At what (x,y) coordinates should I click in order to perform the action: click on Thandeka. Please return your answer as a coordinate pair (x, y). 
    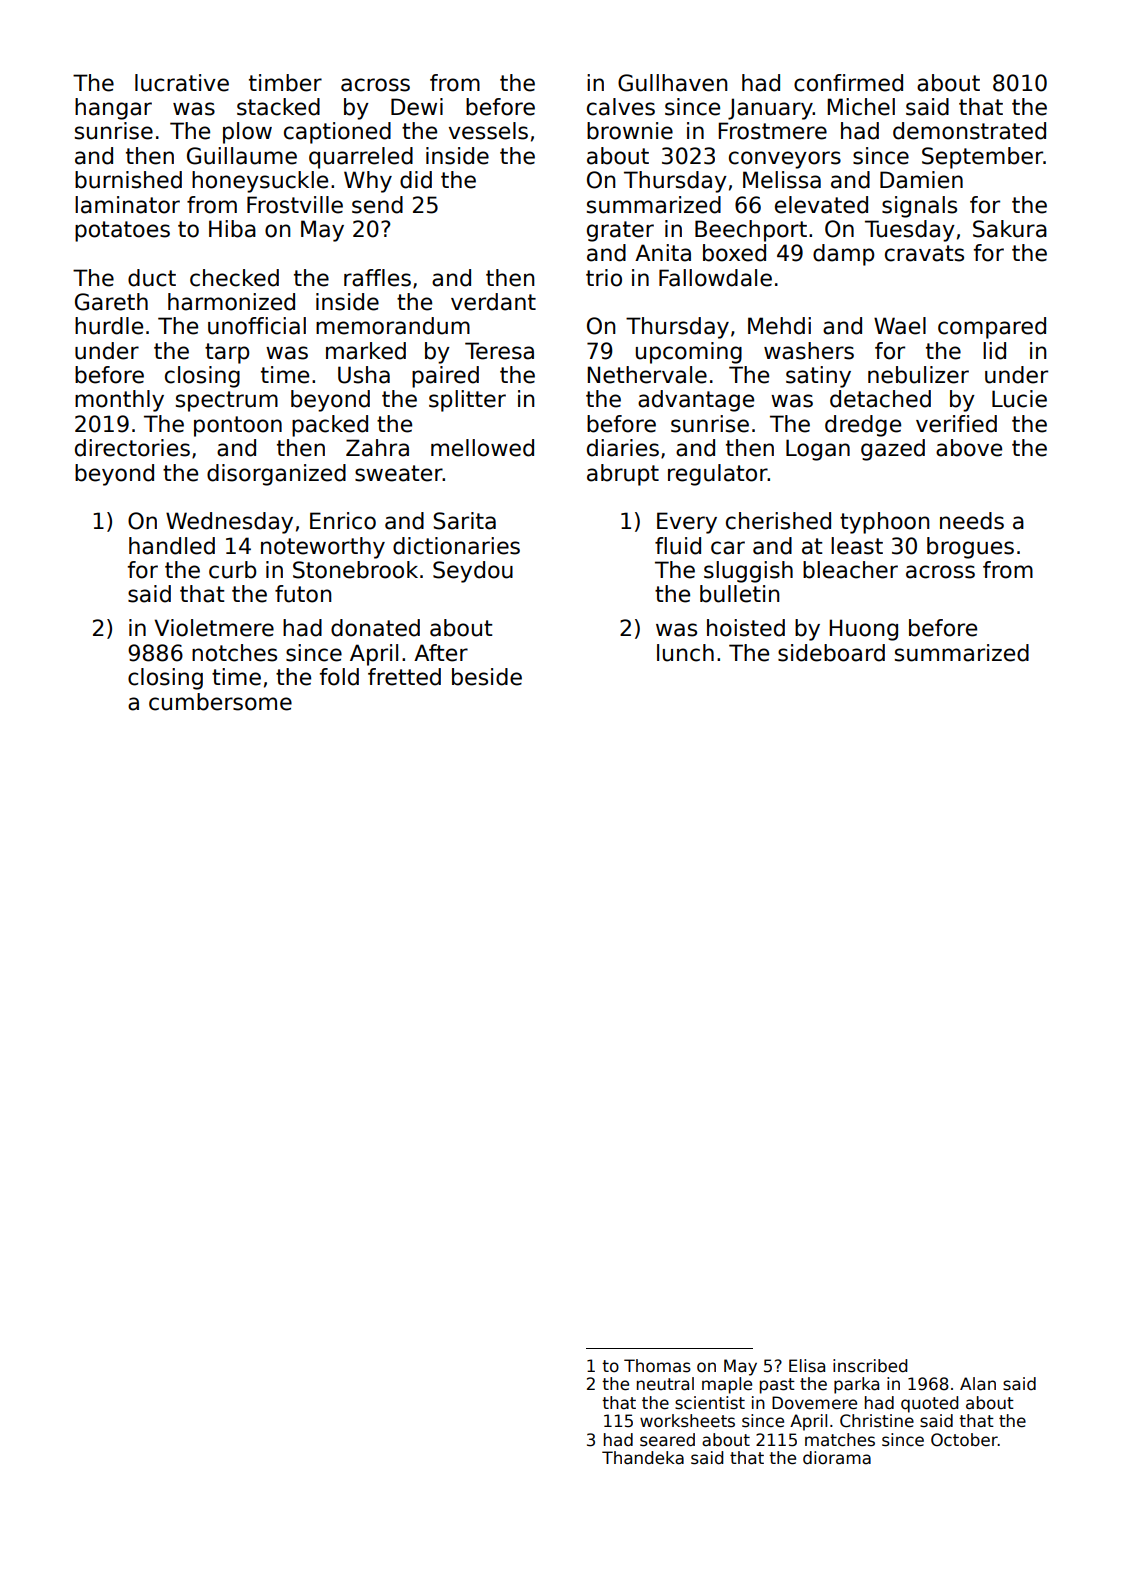
    Looking at the image, I should click on (643, 1458).
